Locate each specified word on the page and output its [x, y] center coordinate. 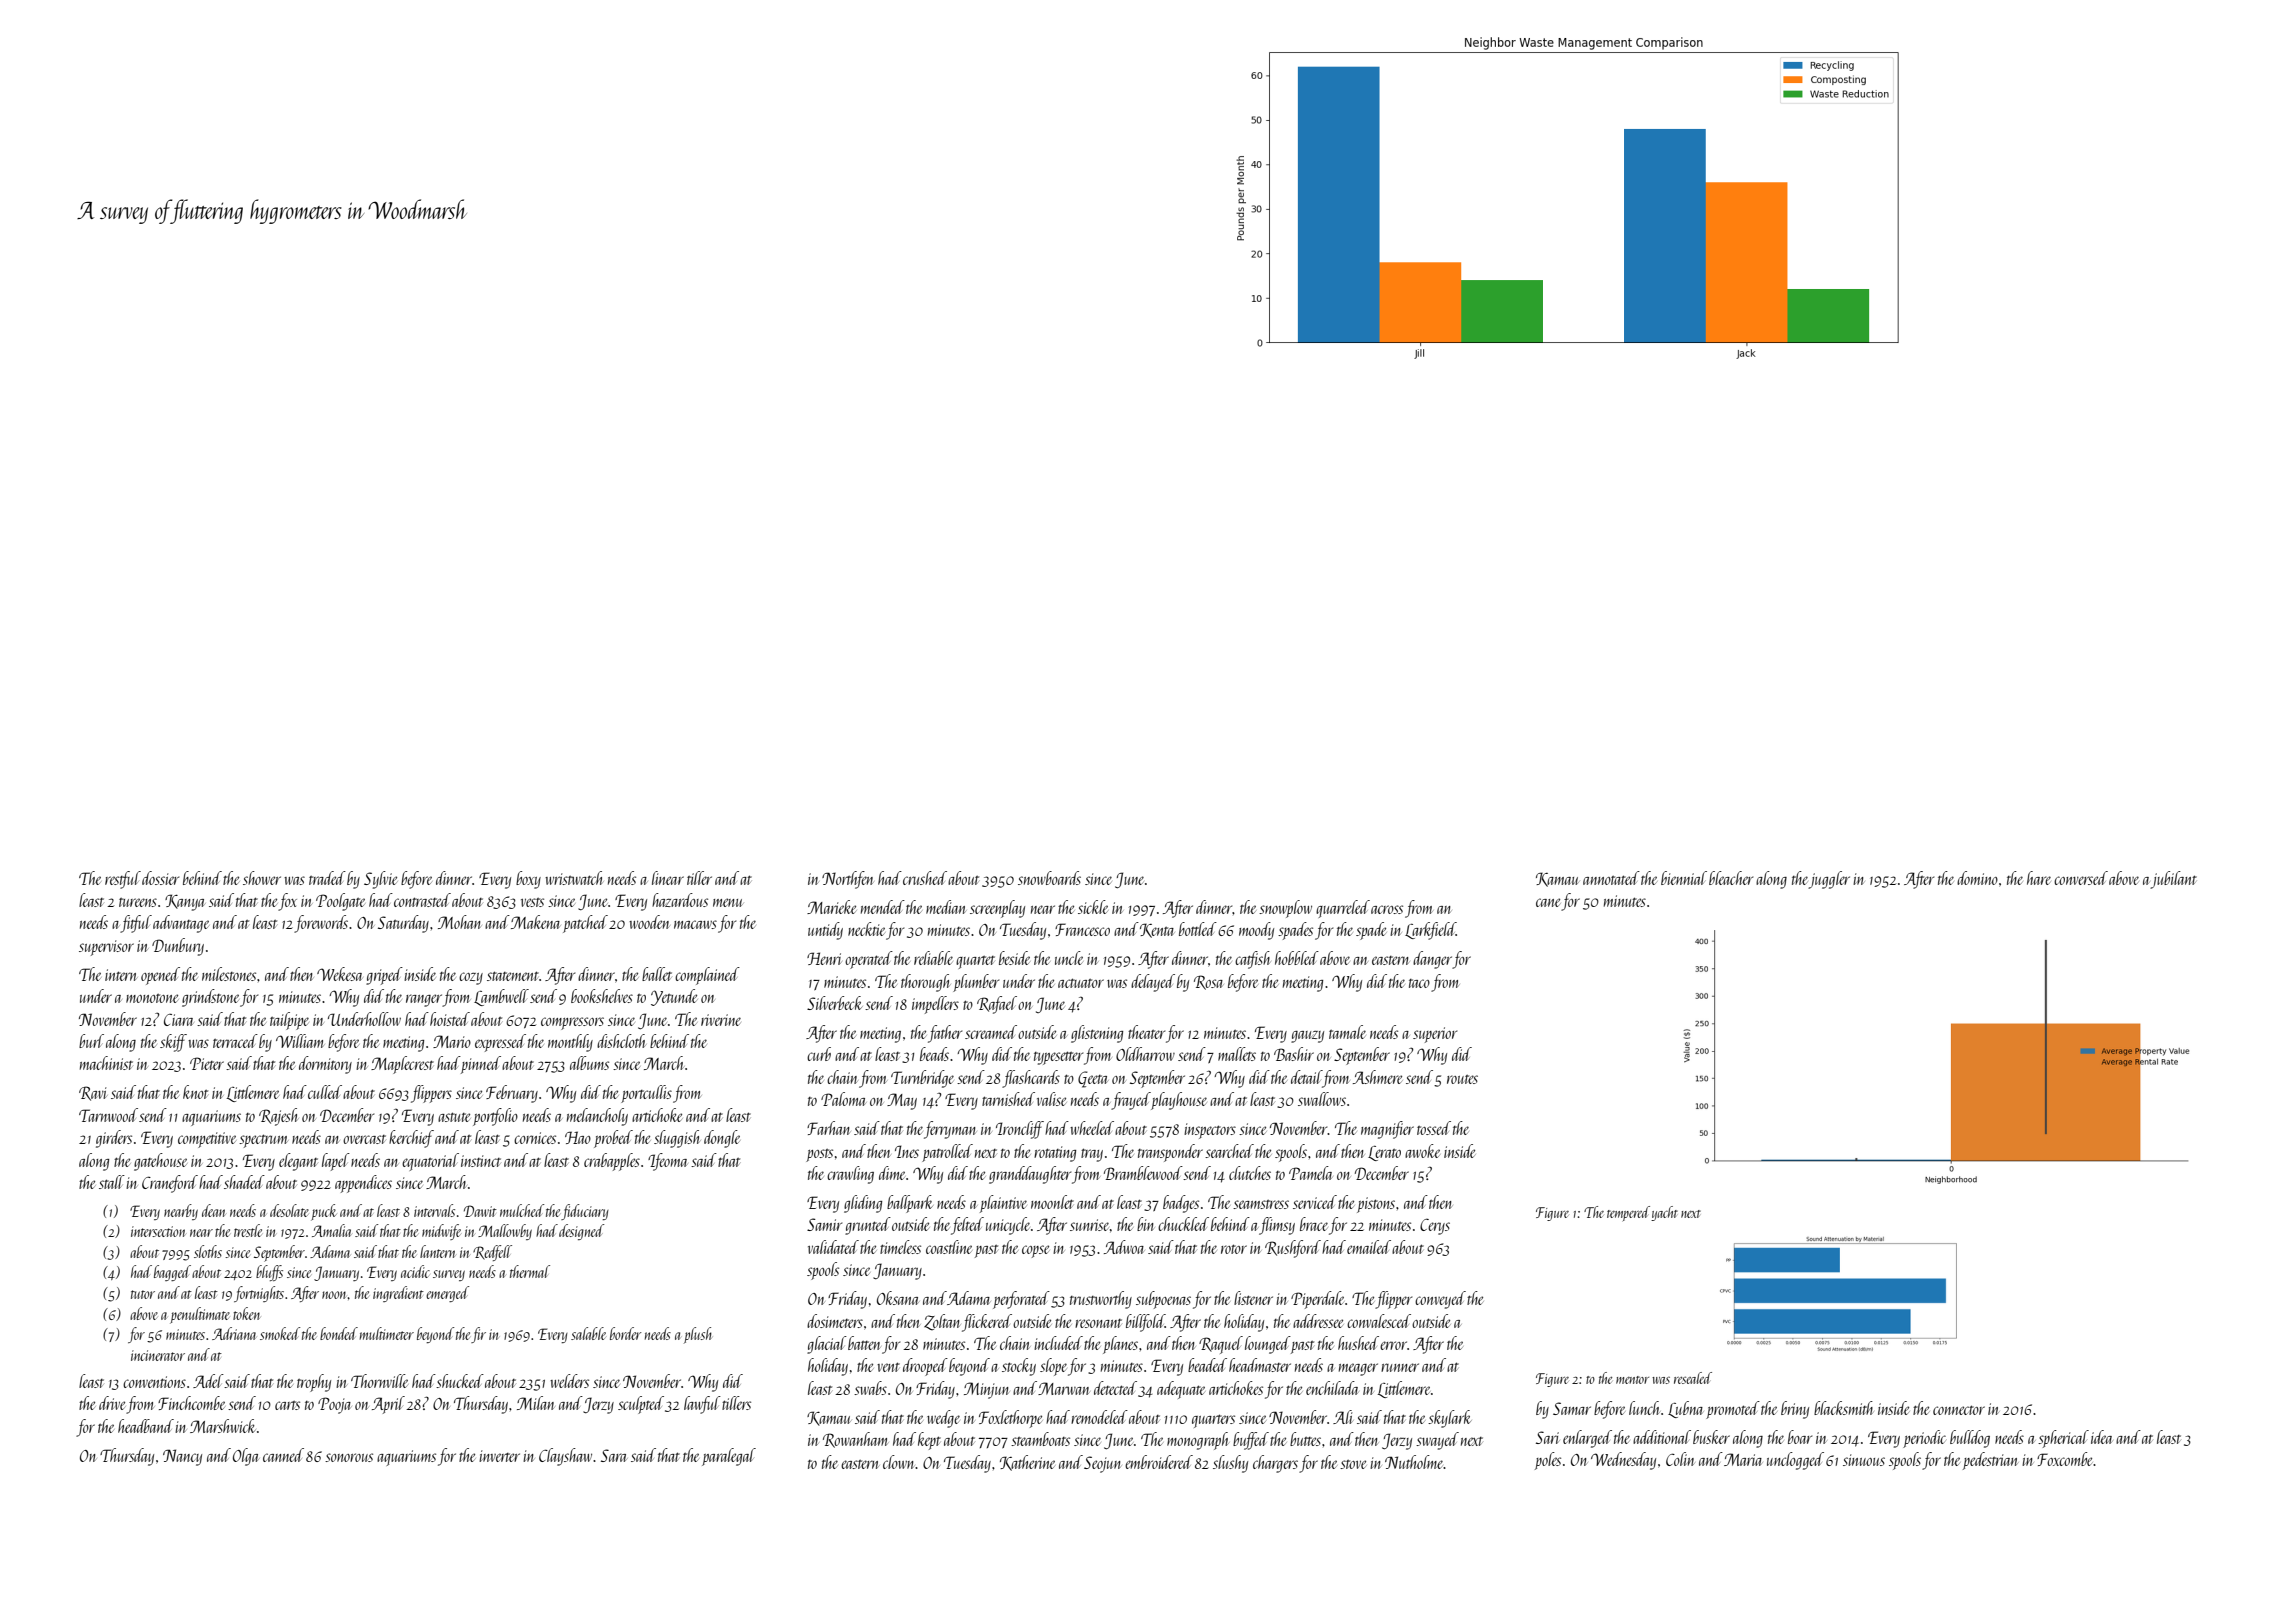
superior [1435, 1035]
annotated [1611, 878]
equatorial [430, 1162]
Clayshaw [565, 1457]
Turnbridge [922, 1079]
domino [1977, 878]
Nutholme [1414, 1462]
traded [327, 878]
